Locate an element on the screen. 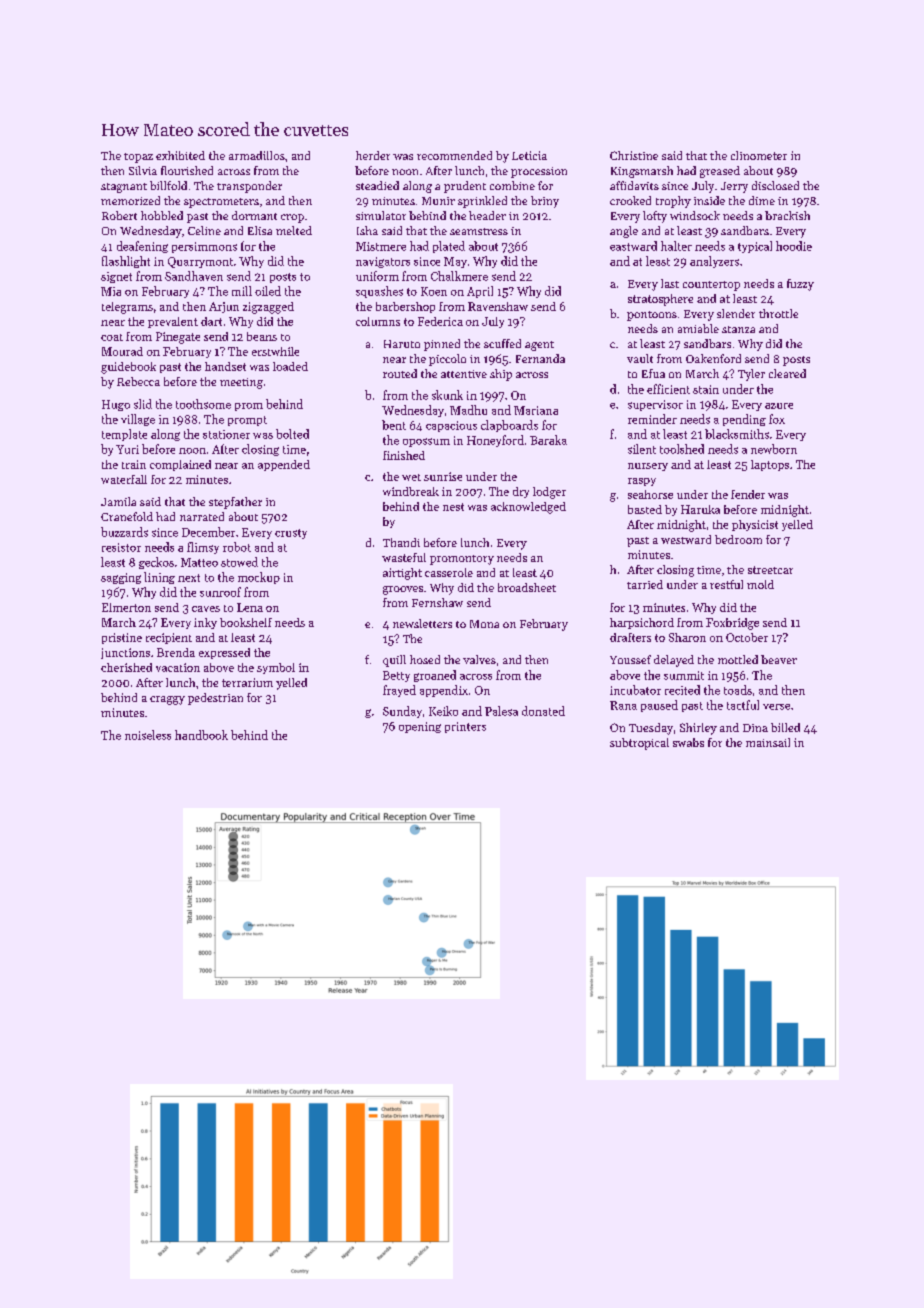 This screenshot has width=924, height=1308. grooves is located at coordinates (403, 590).
